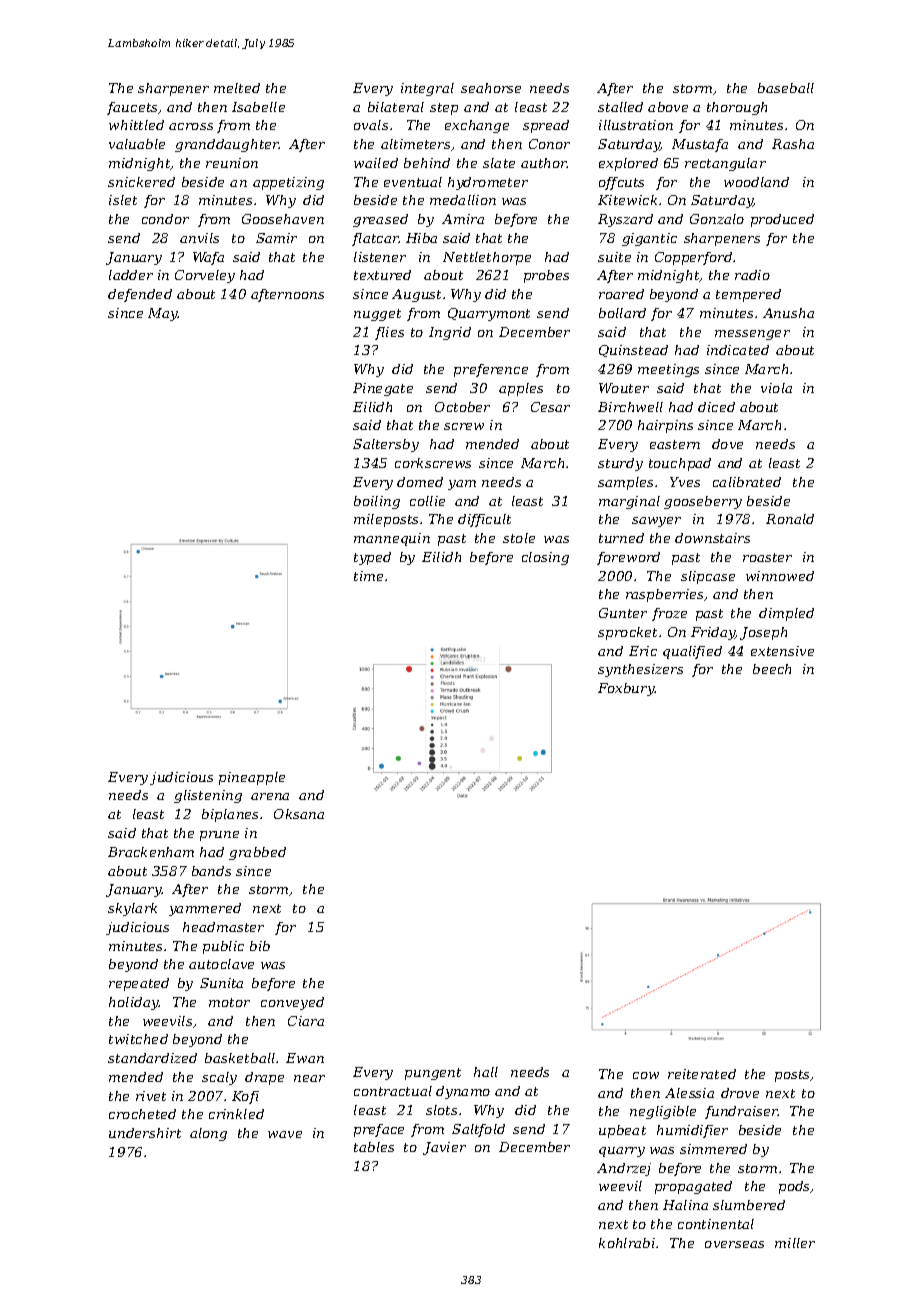 The image size is (924, 1308). What do you see at coordinates (668, 107) in the page?
I see `above` at bounding box center [668, 107].
